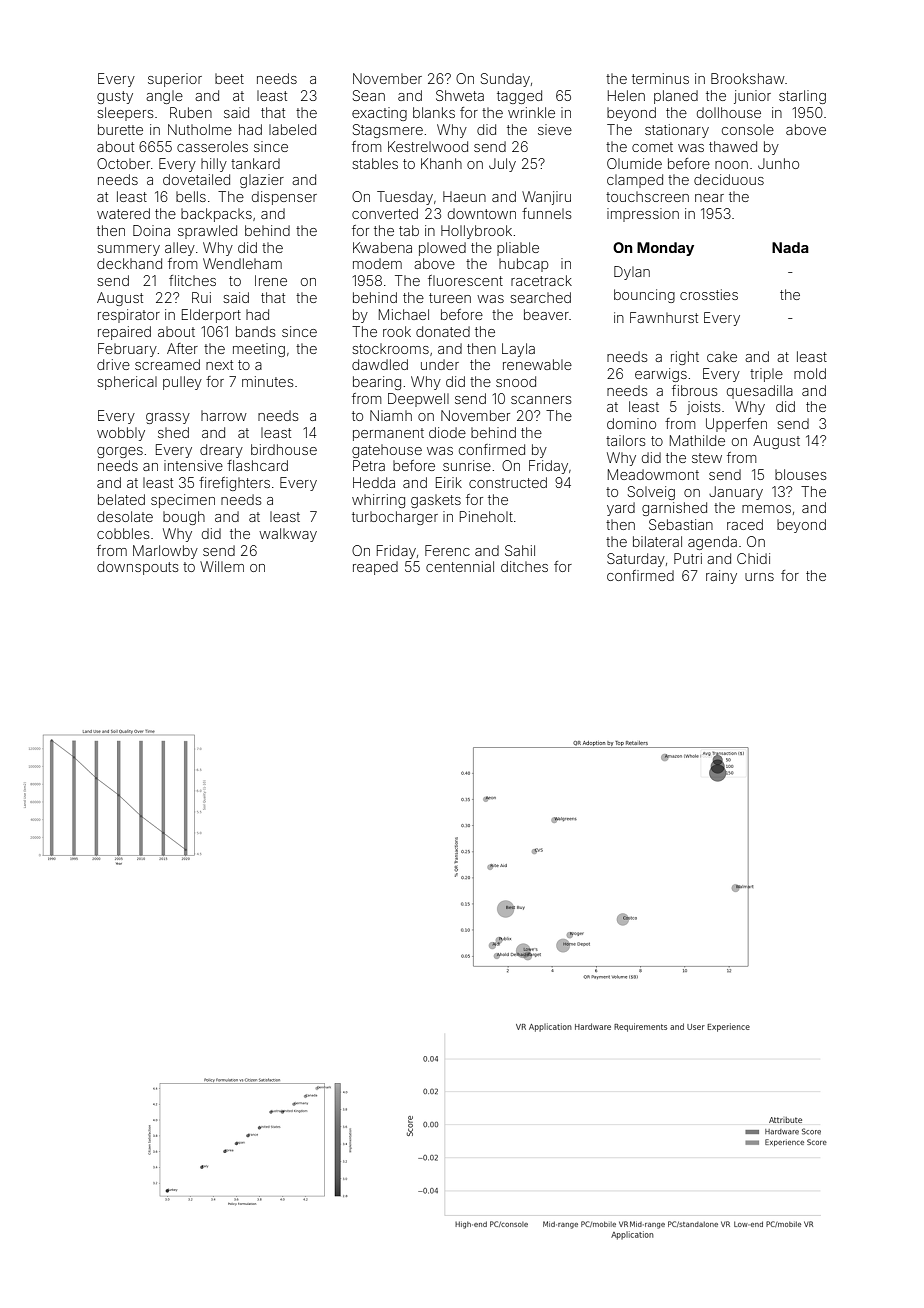  What do you see at coordinates (766, 509) in the image?
I see `memos` at bounding box center [766, 509].
